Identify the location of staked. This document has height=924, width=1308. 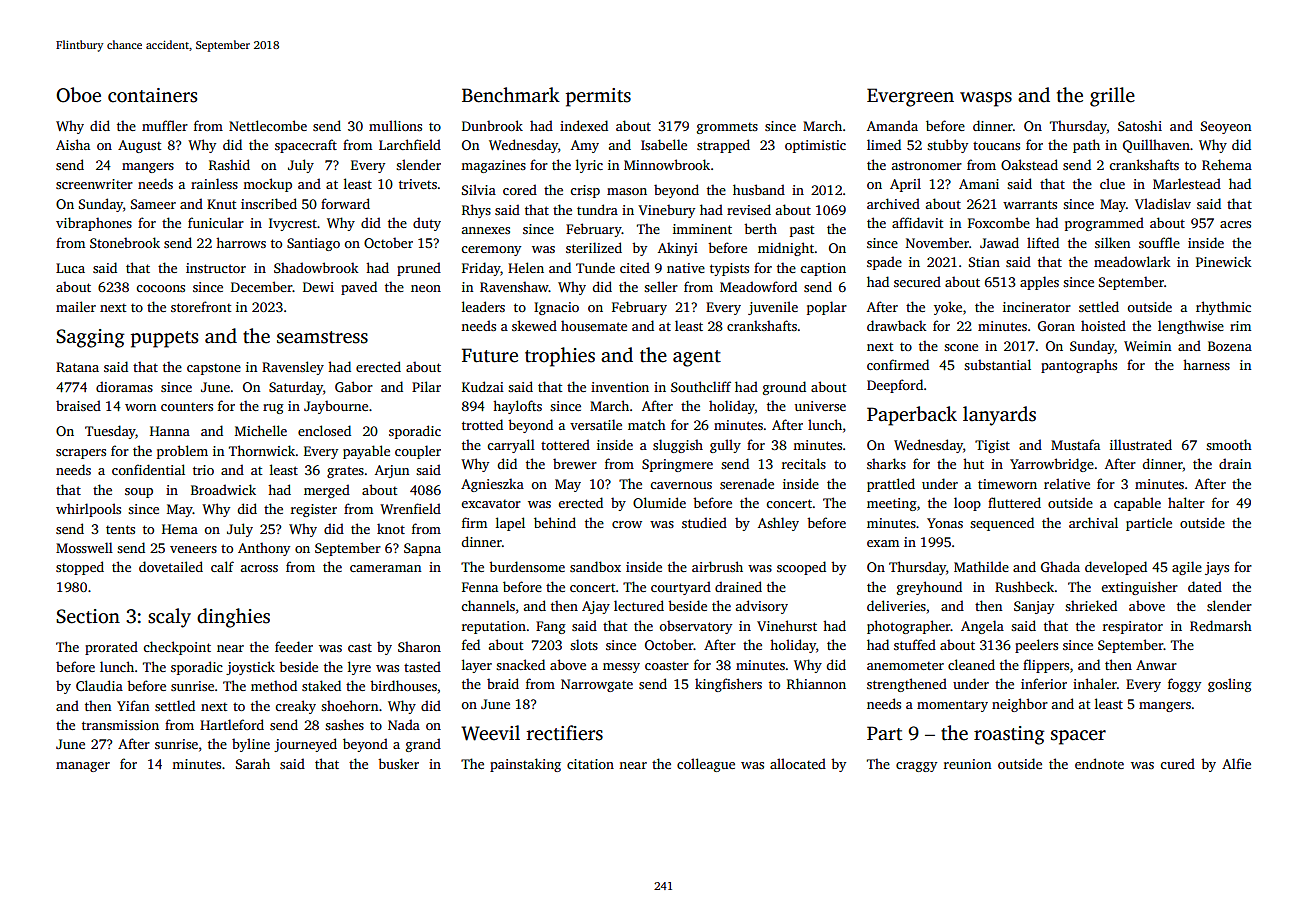
(321, 685).
